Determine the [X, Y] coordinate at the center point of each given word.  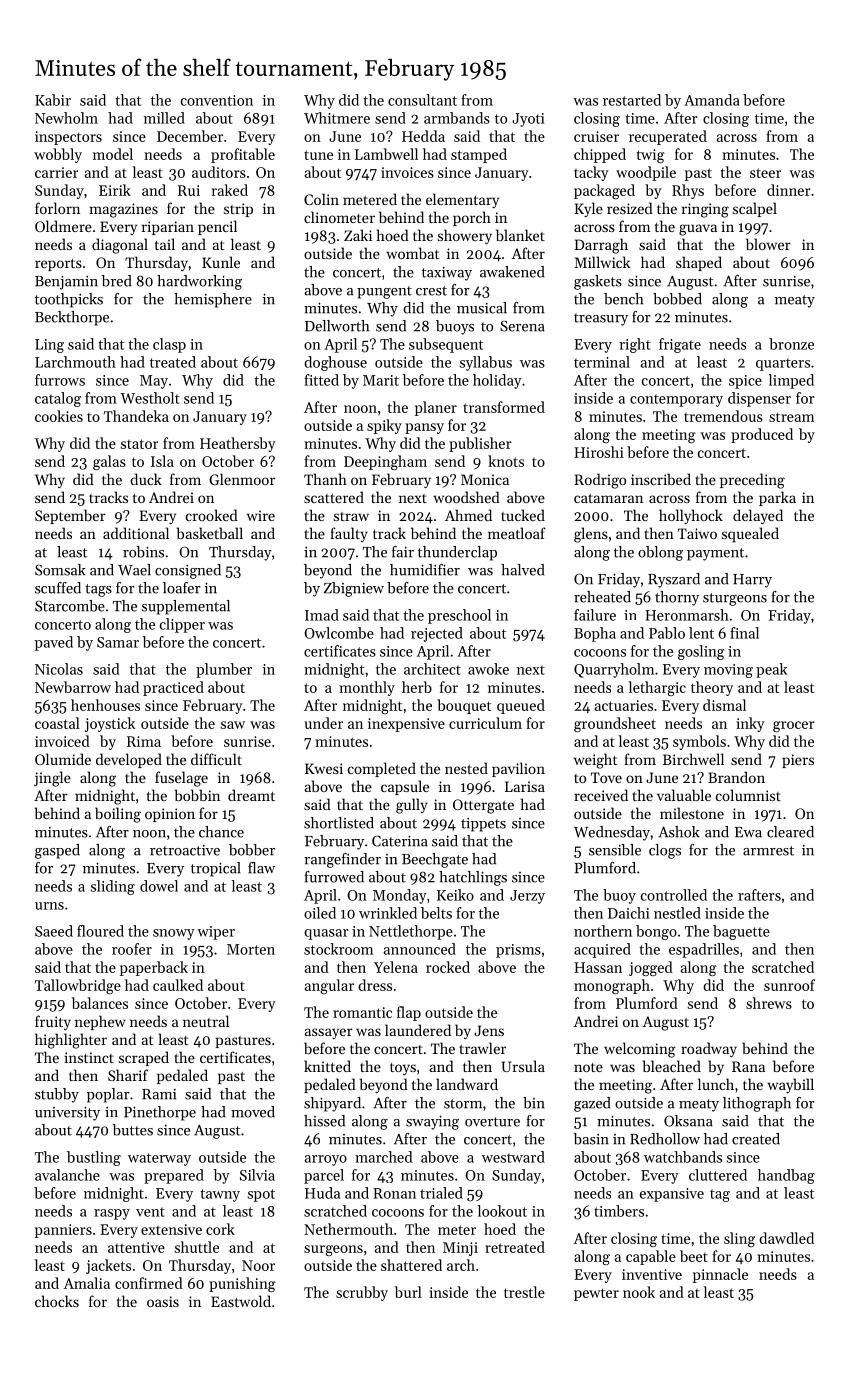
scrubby [362, 1293]
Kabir [53, 100]
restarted [632, 100]
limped [791, 381]
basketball [210, 533]
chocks [57, 1301]
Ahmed [468, 515]
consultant [422, 100]
